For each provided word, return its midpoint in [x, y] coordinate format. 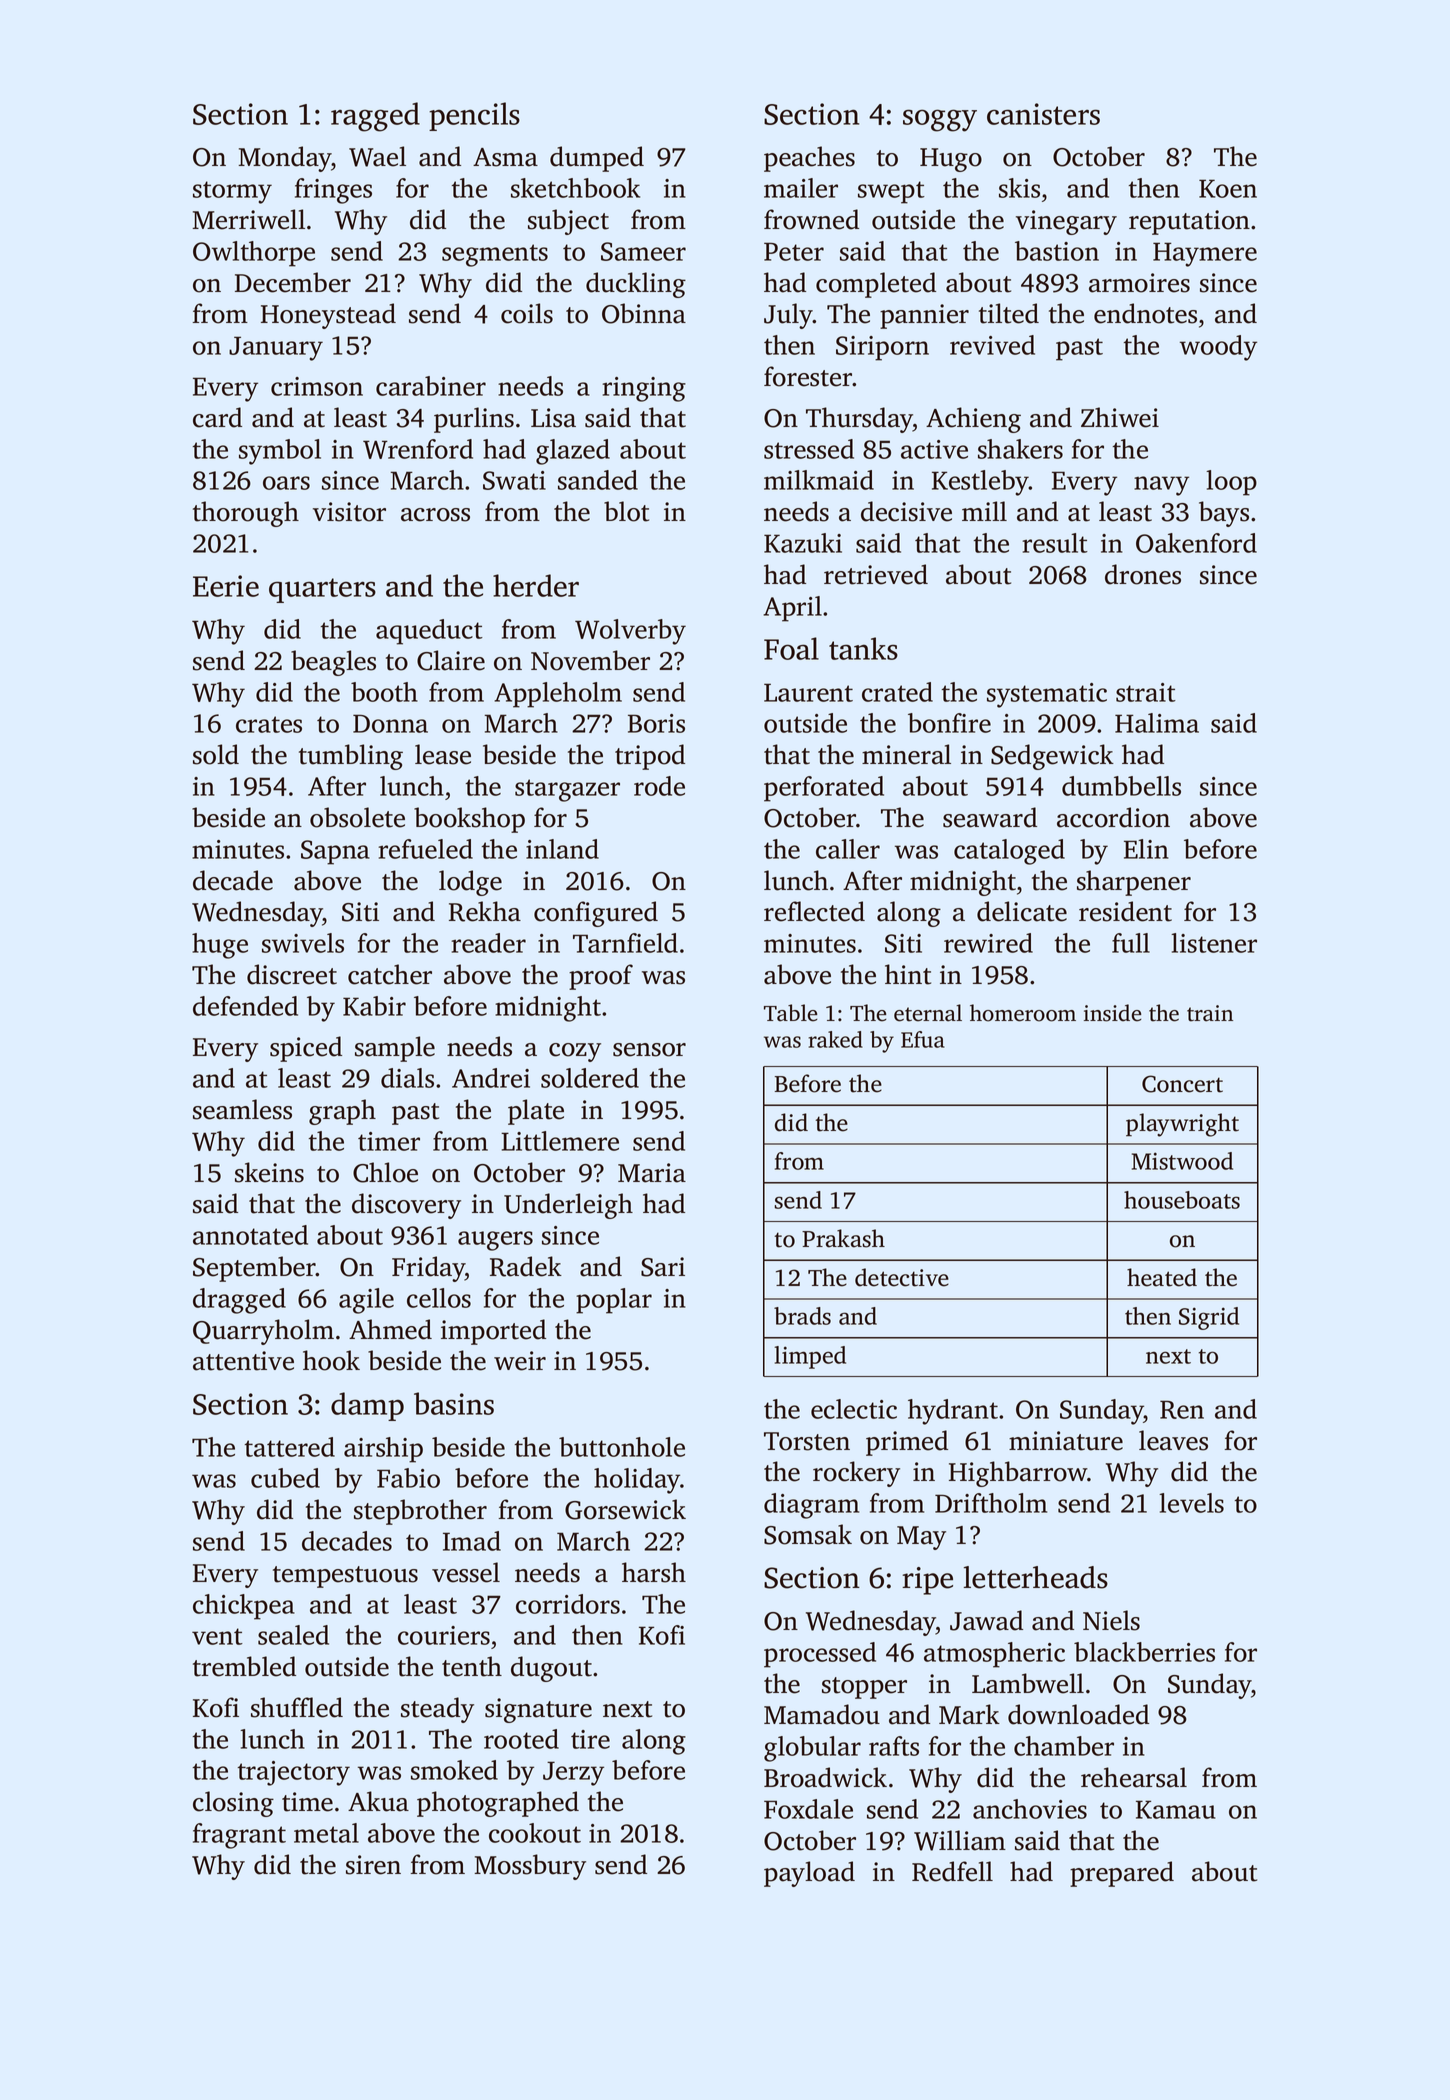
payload [809, 1874]
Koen [1228, 188]
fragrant [239, 1836]
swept [891, 192]
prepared [1122, 1874]
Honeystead [328, 316]
